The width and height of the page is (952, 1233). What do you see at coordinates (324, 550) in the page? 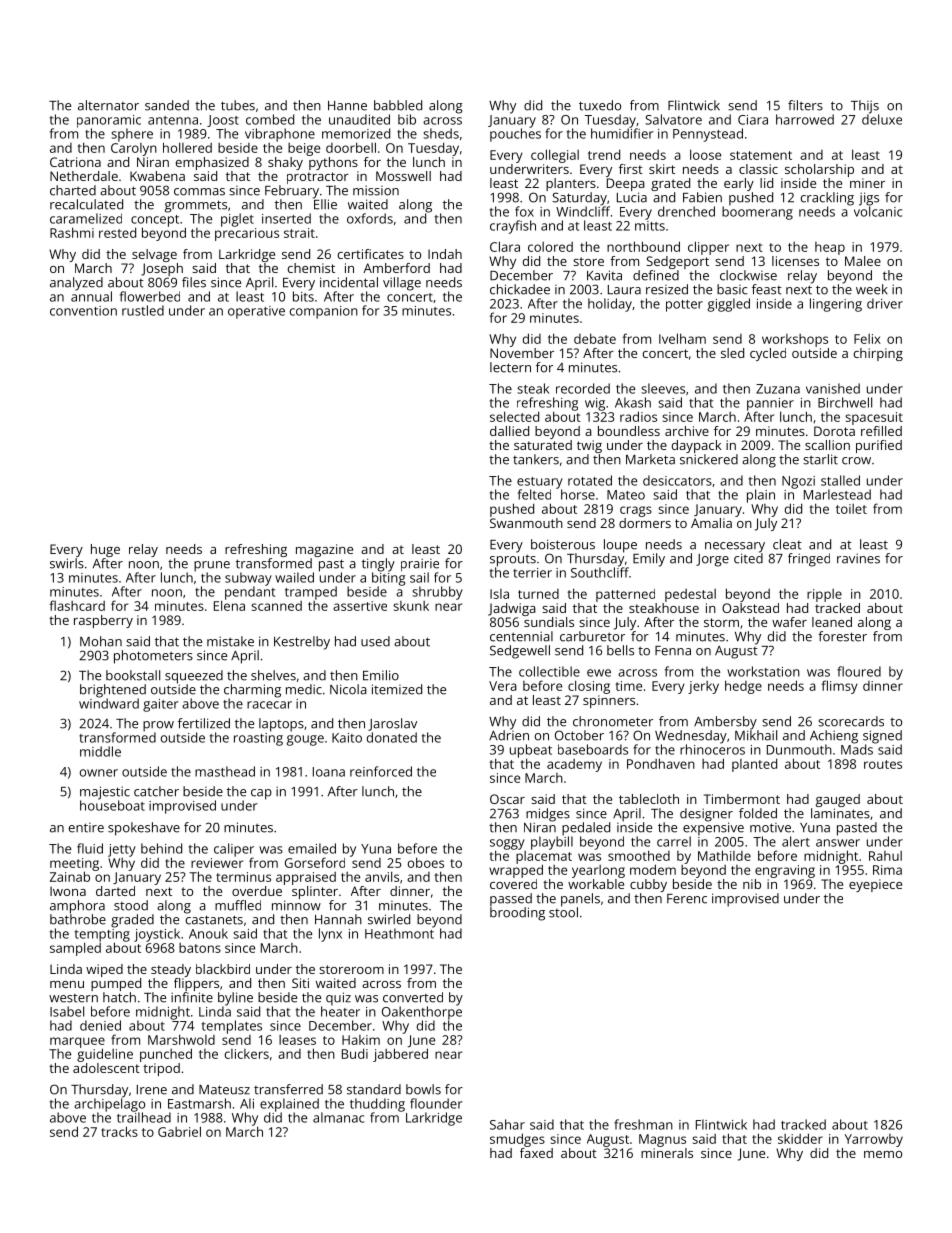
I see `magazine` at bounding box center [324, 550].
